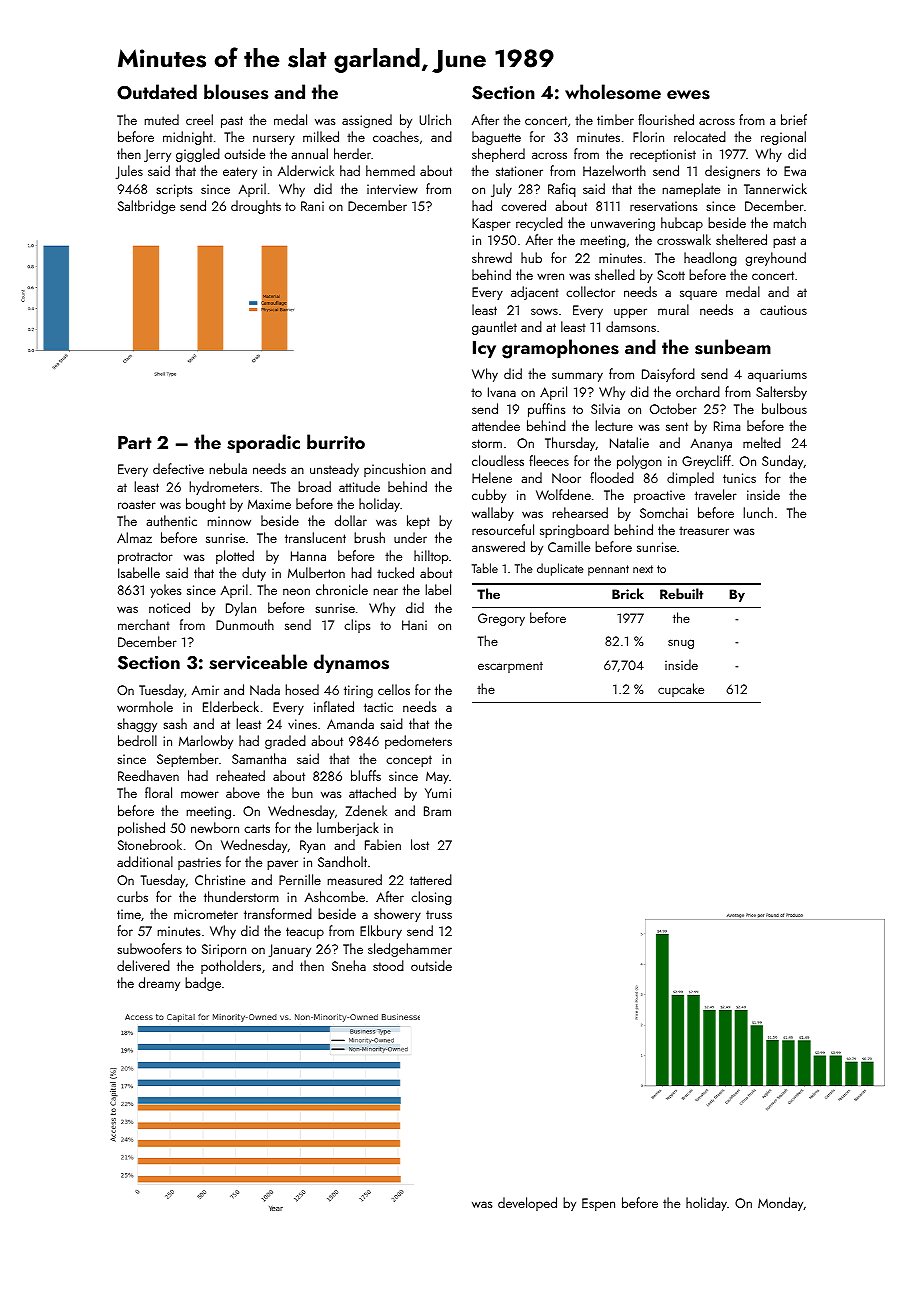 This image has width=924, height=1308. Describe the element at coordinates (549, 460) in the image. I see `fleeces` at that location.
